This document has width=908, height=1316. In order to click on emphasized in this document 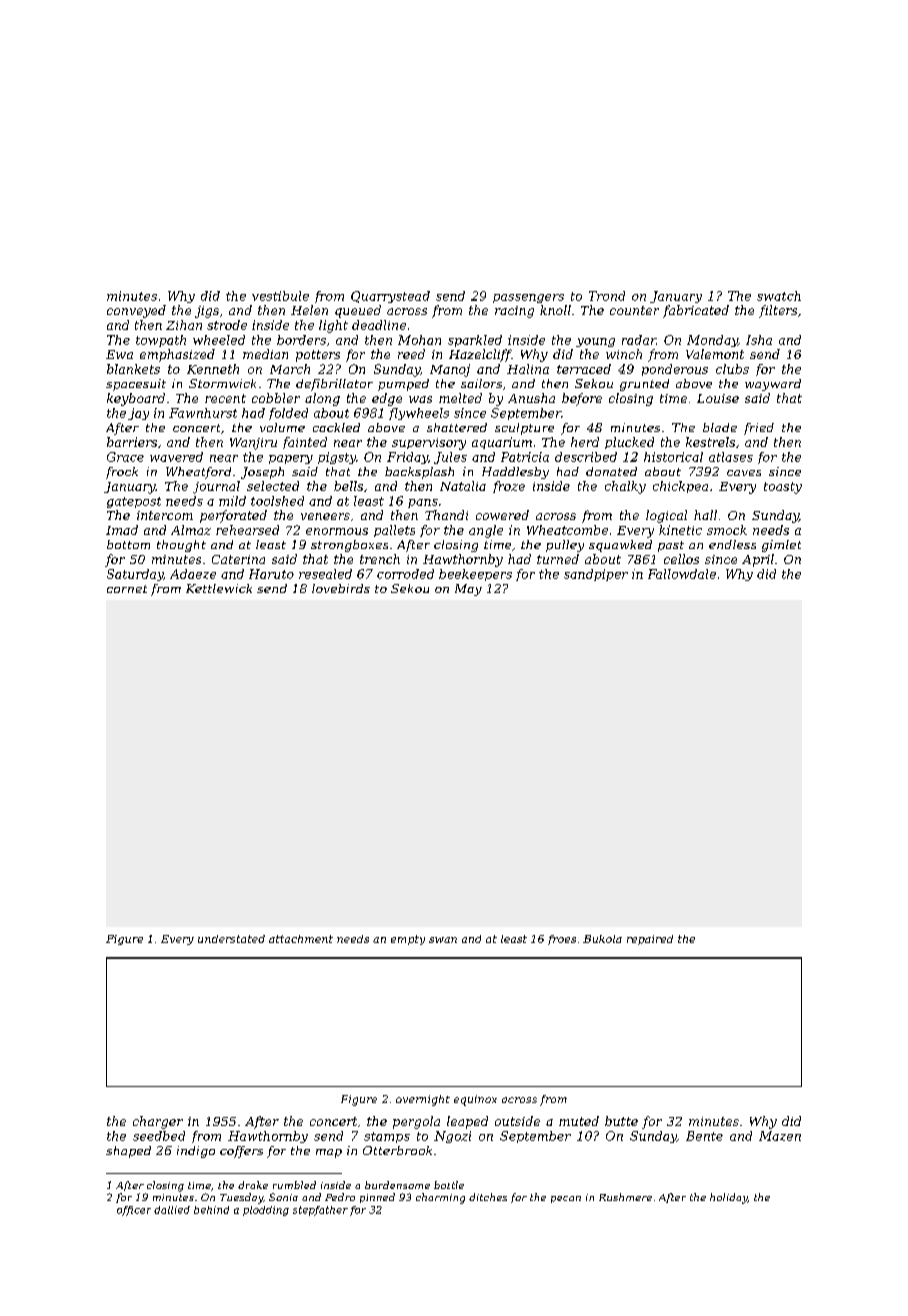, I will do `click(177, 355)`.
